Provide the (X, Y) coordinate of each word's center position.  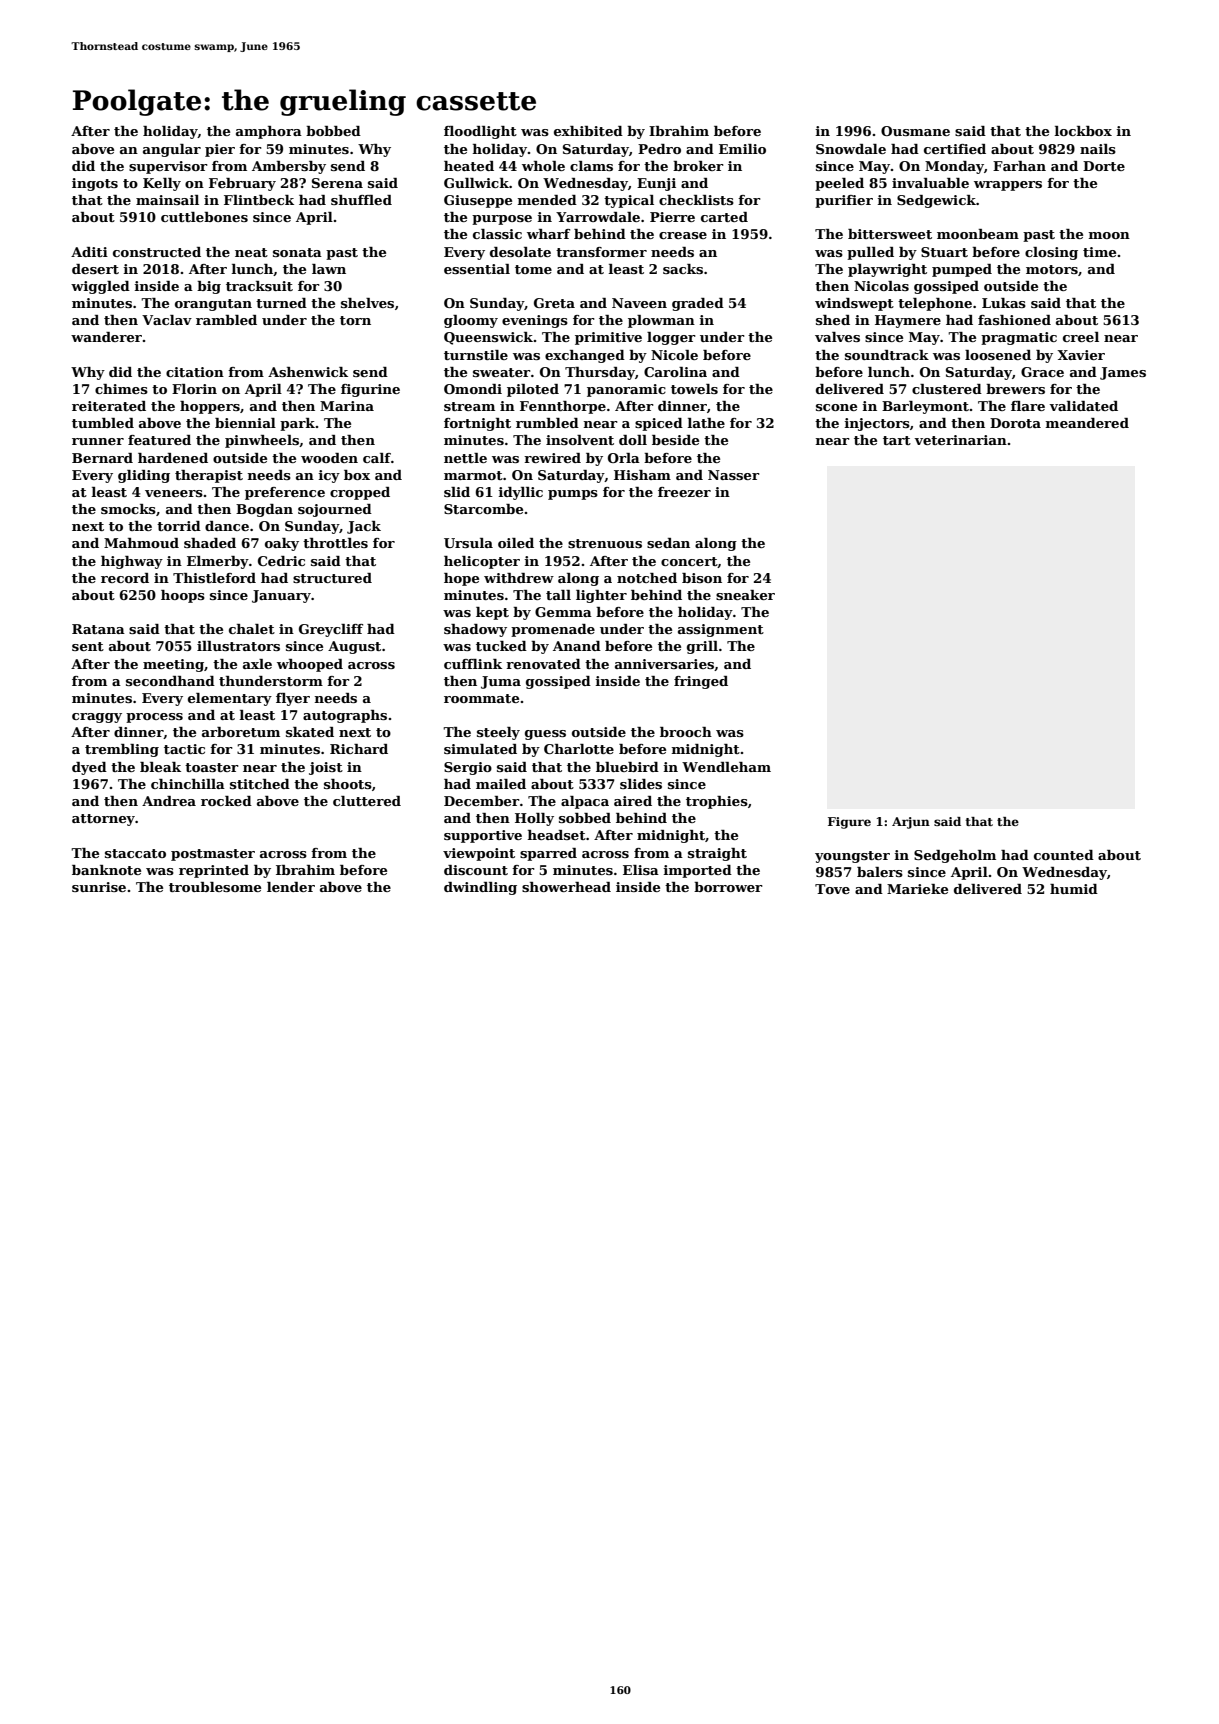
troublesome (215, 887)
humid (1074, 889)
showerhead (566, 887)
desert (95, 269)
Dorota (1015, 423)
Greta (554, 303)
